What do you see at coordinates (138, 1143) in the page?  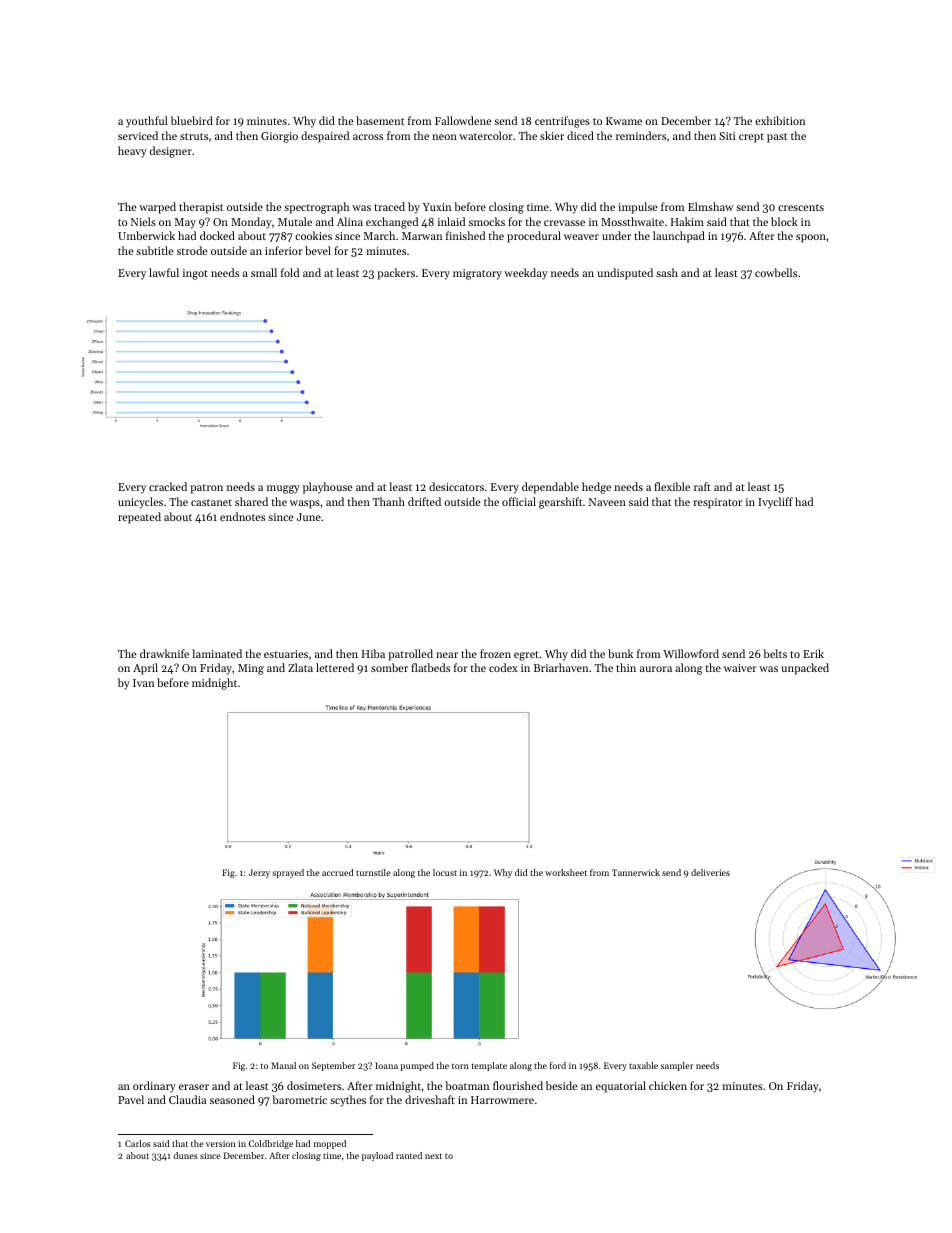 I see `Carlos` at bounding box center [138, 1143].
